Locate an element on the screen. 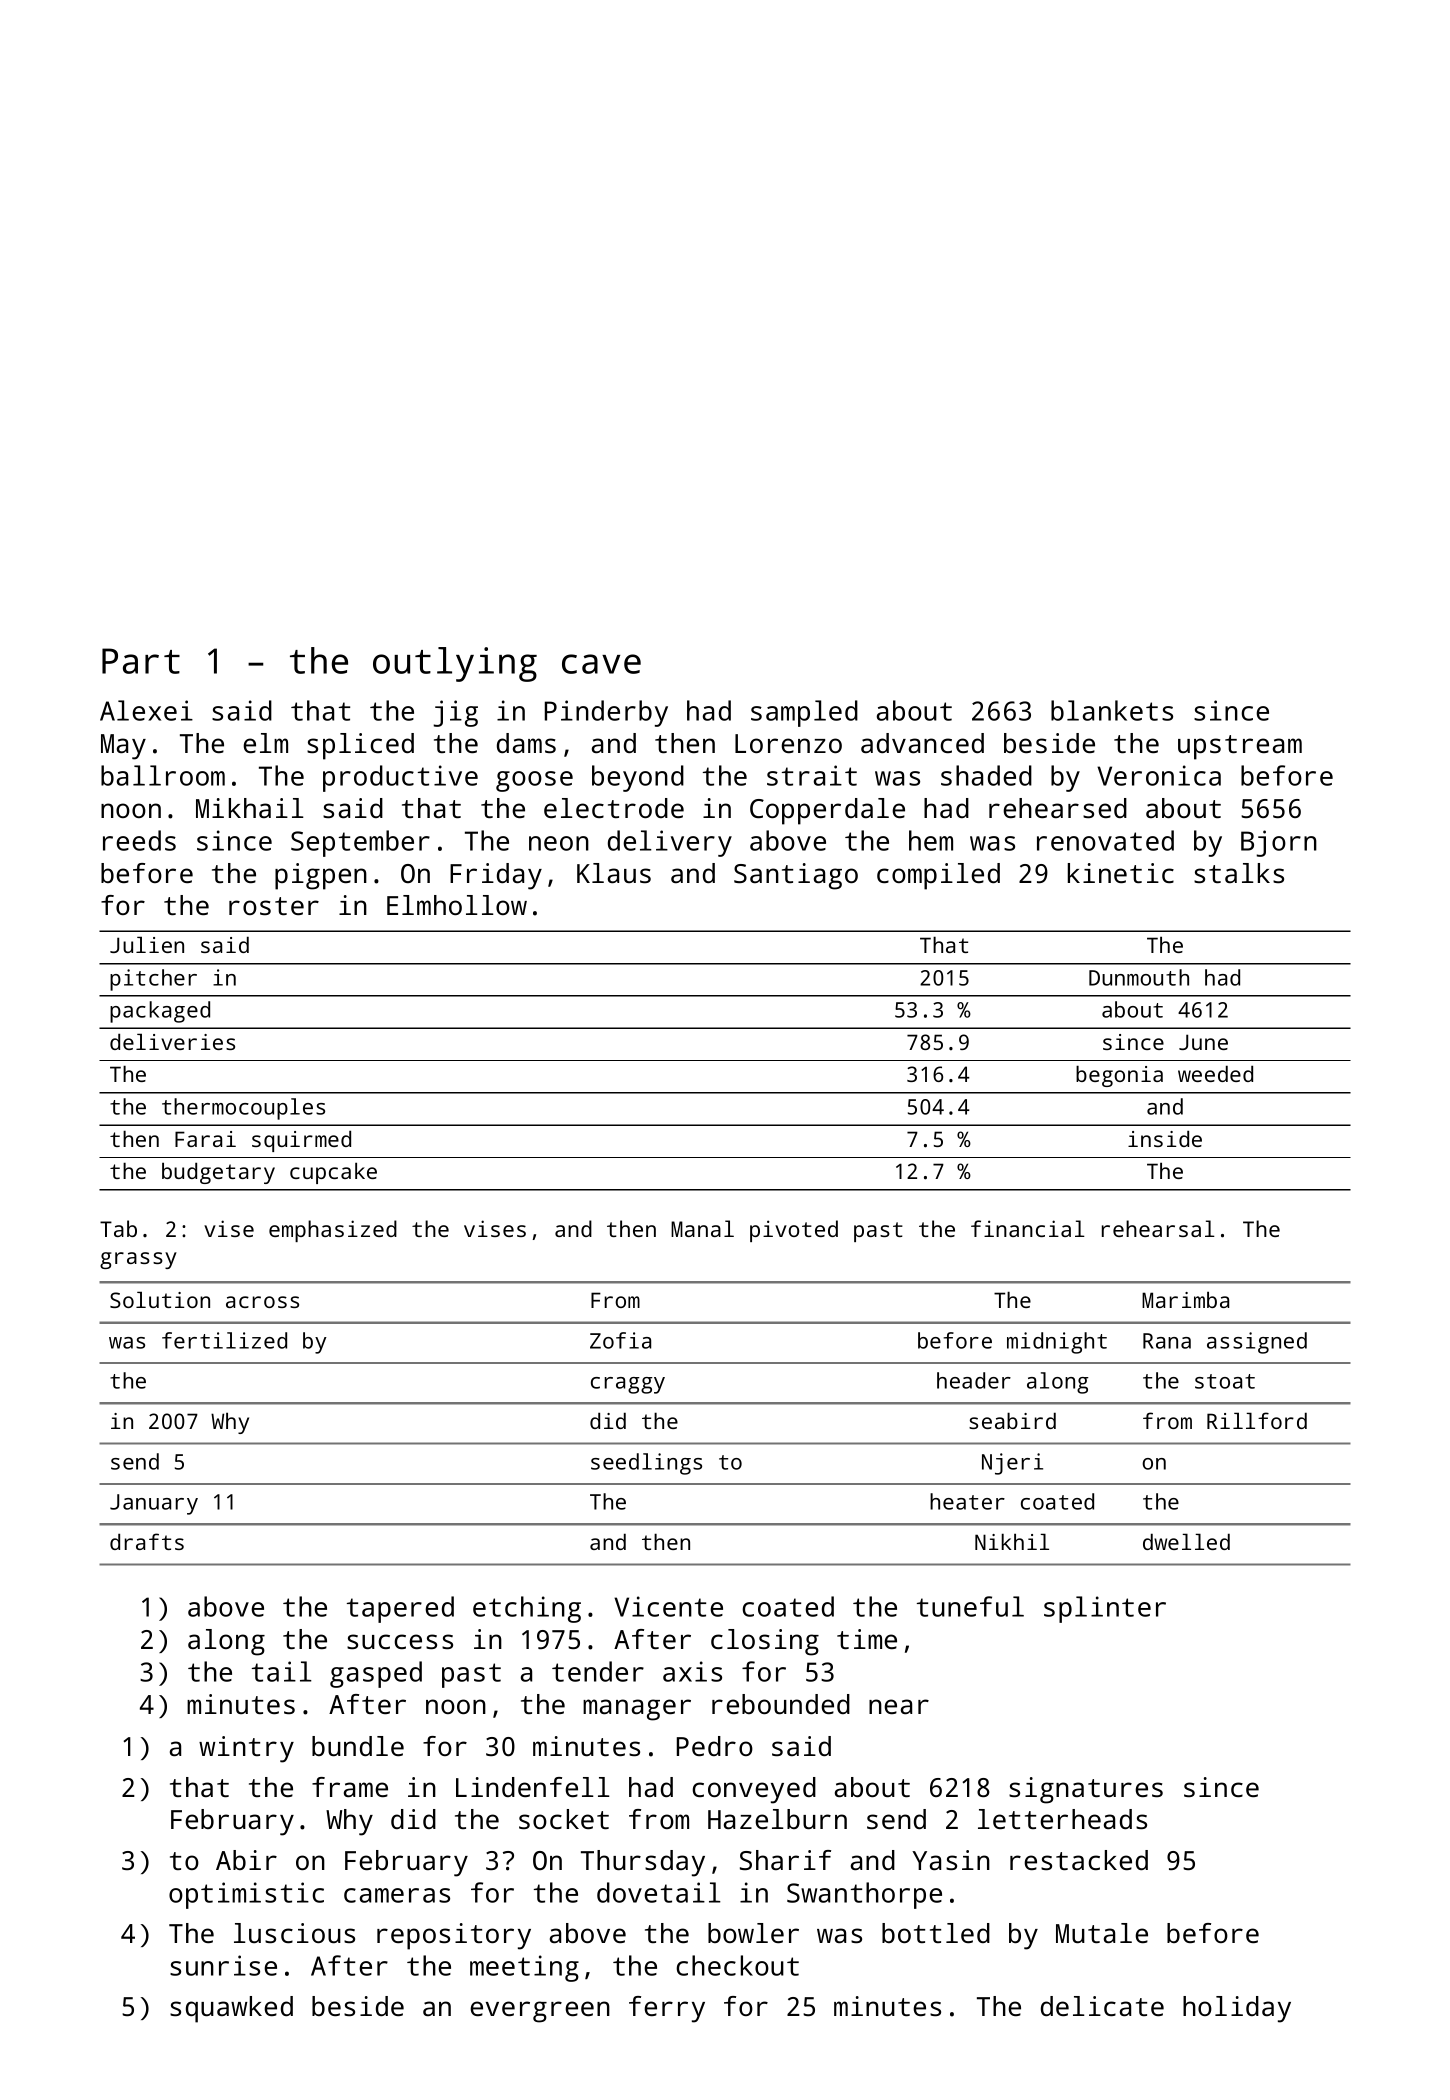  seedlings is located at coordinates (646, 1464).
